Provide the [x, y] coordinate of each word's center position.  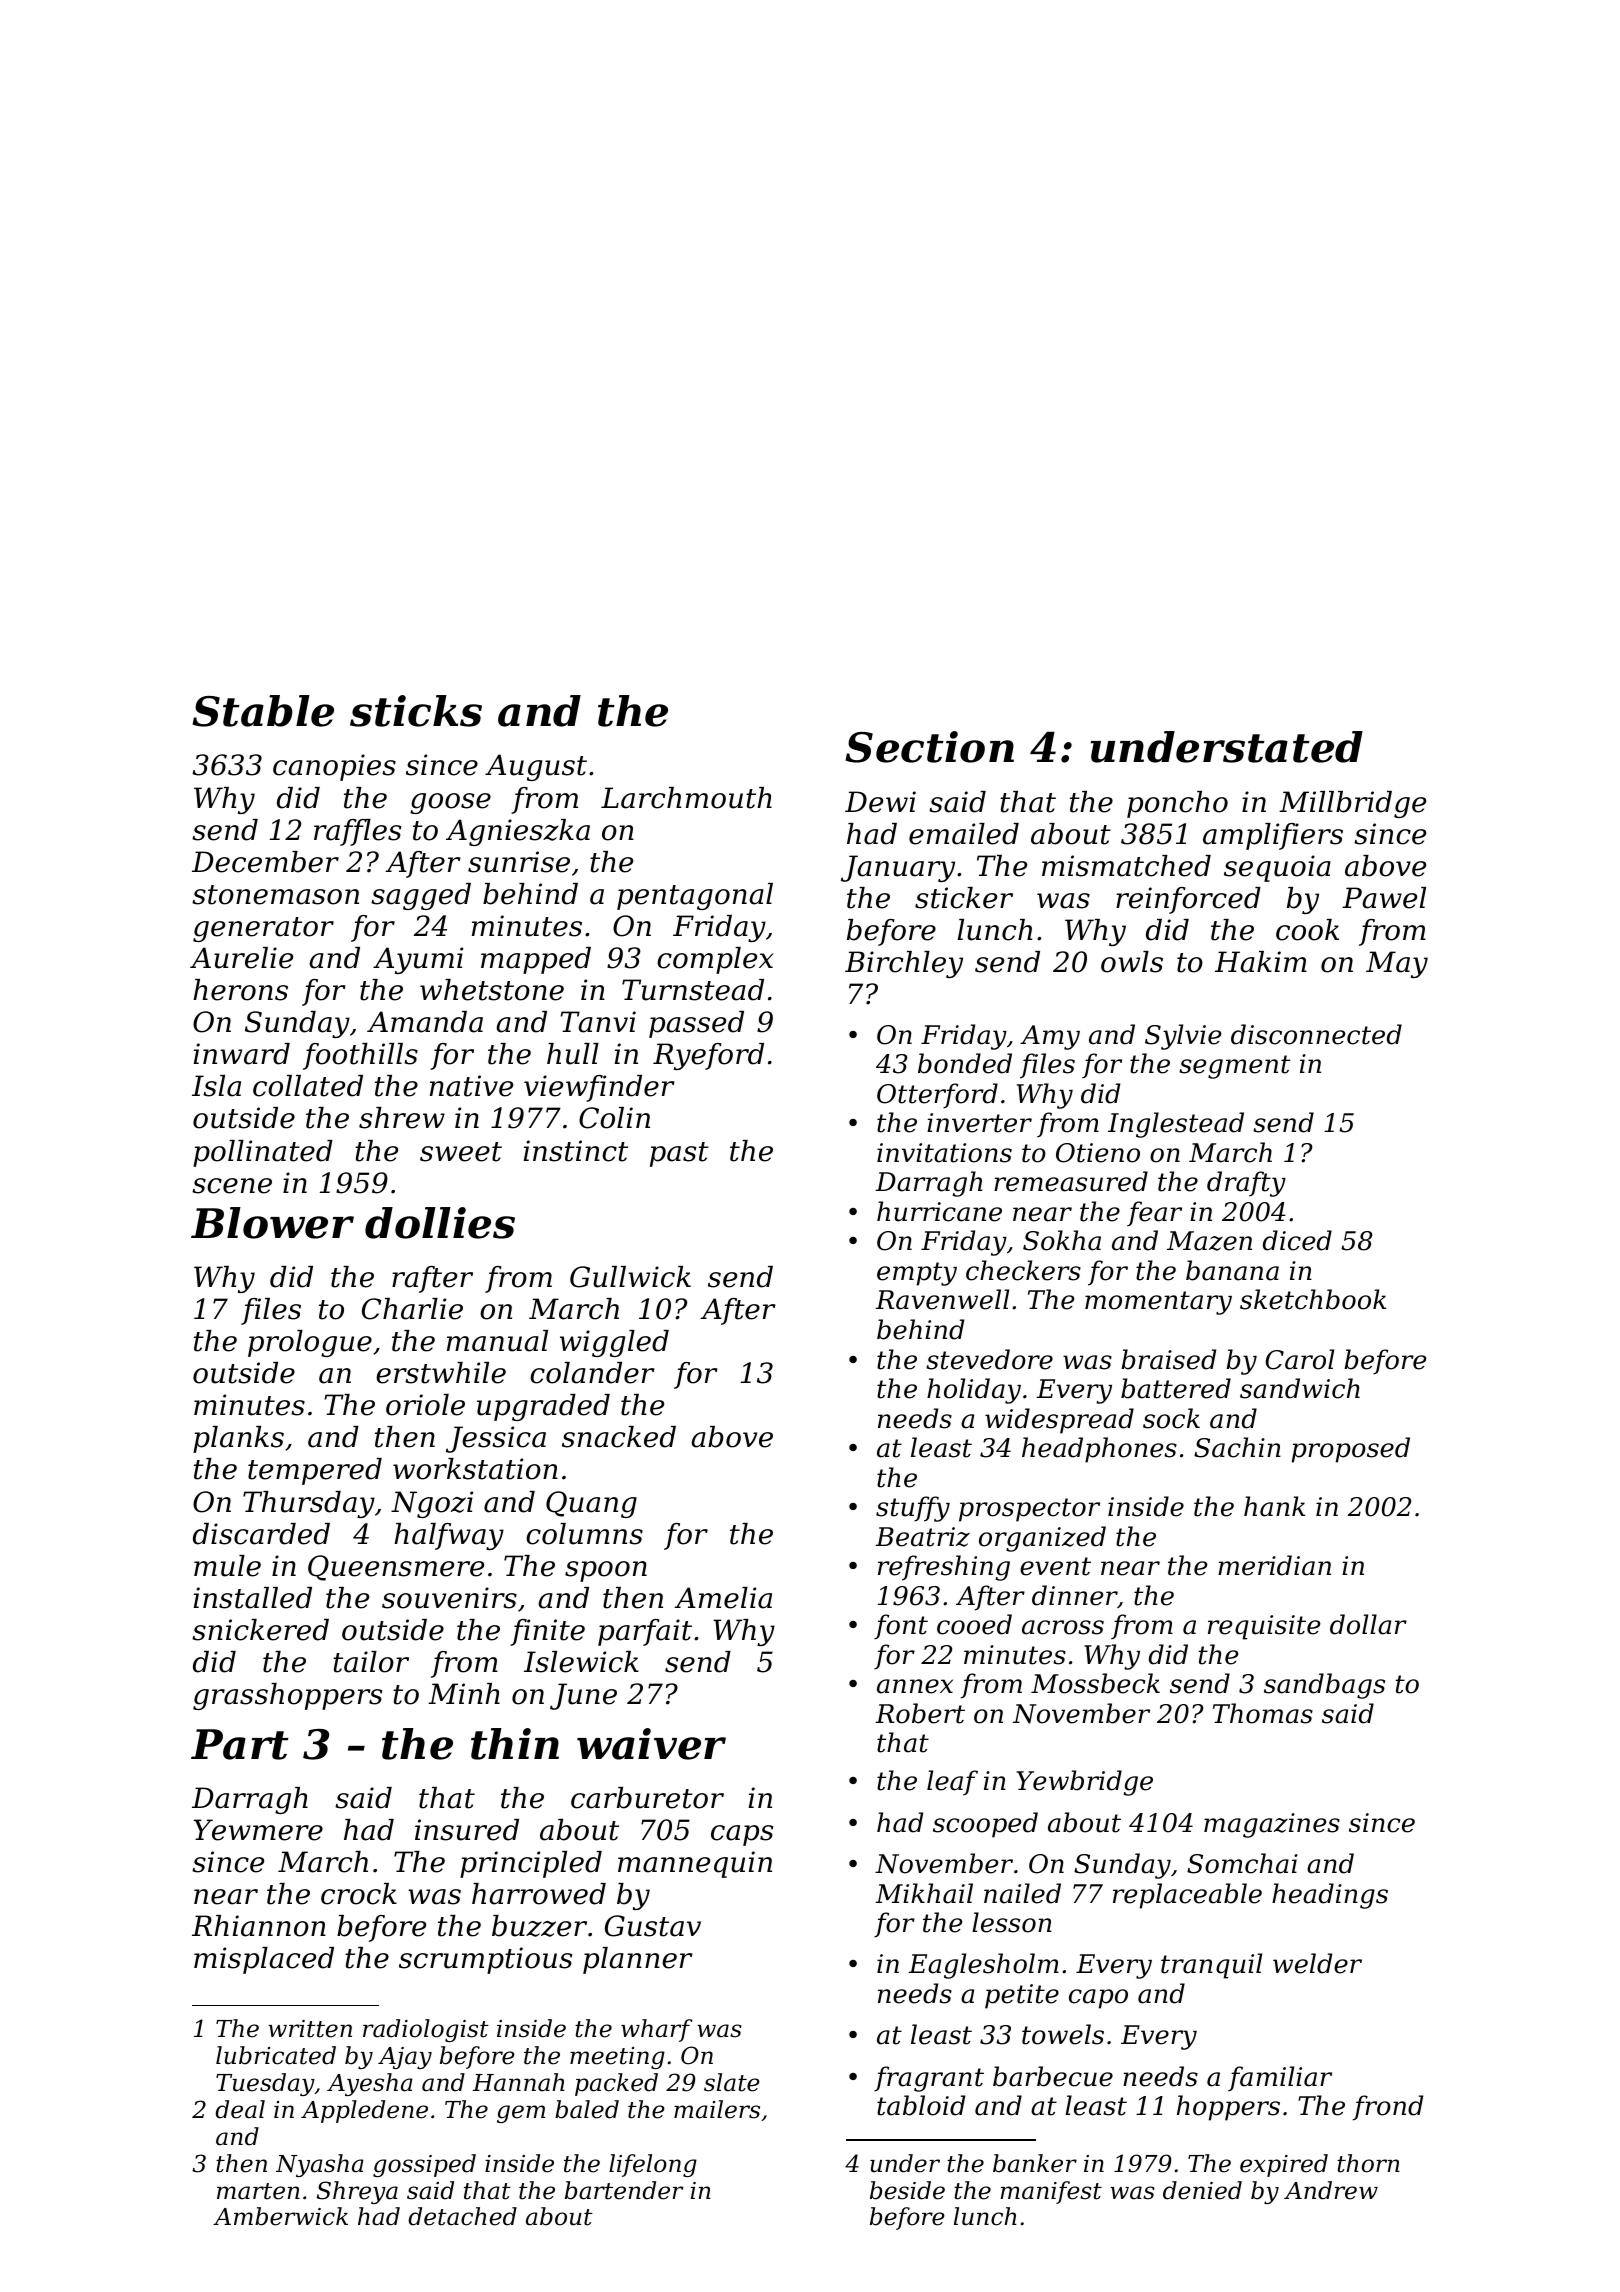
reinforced [1188, 900]
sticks [416, 711]
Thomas [1263, 1713]
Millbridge [1352, 804]
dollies [440, 1223]
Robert [920, 1713]
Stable [263, 711]
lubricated [276, 2055]
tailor [371, 1662]
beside [907, 2190]
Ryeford [708, 1056]
